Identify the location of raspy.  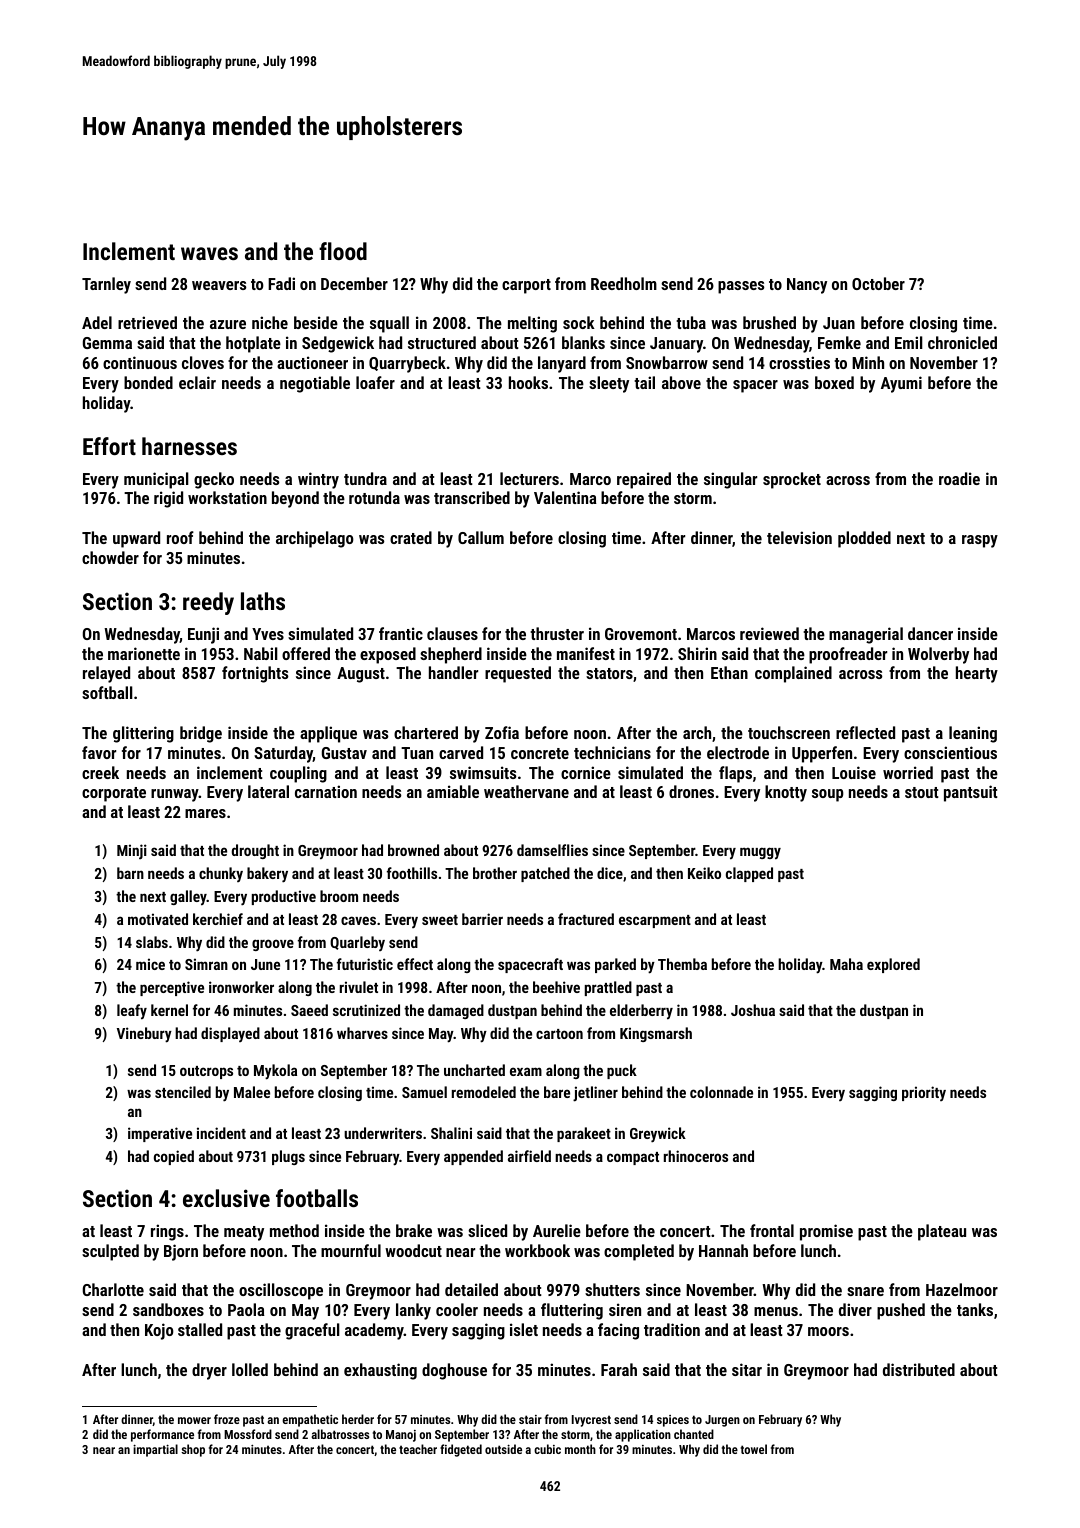
(980, 541).
